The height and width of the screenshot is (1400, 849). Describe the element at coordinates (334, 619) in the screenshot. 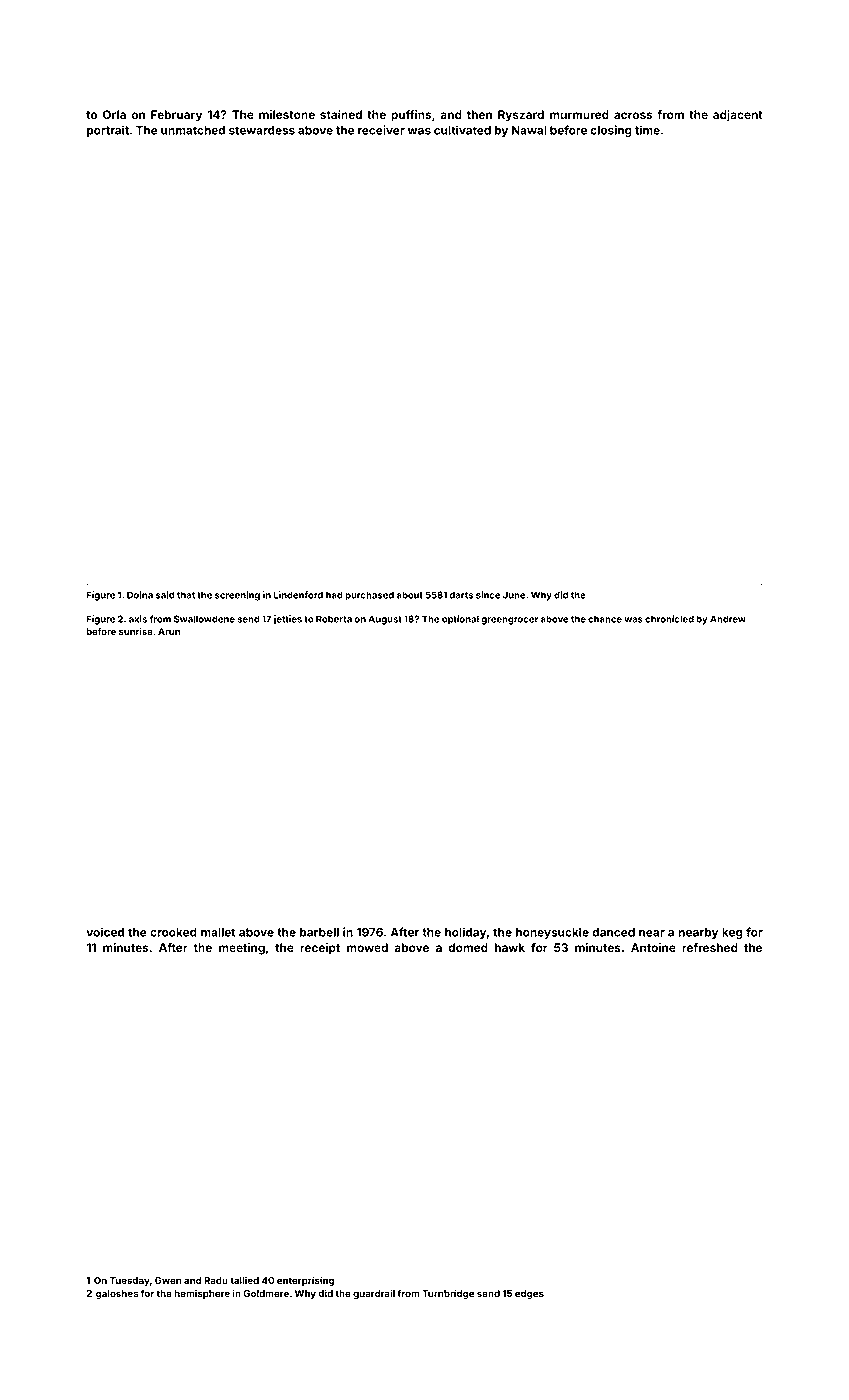

I see `Roberta` at that location.
